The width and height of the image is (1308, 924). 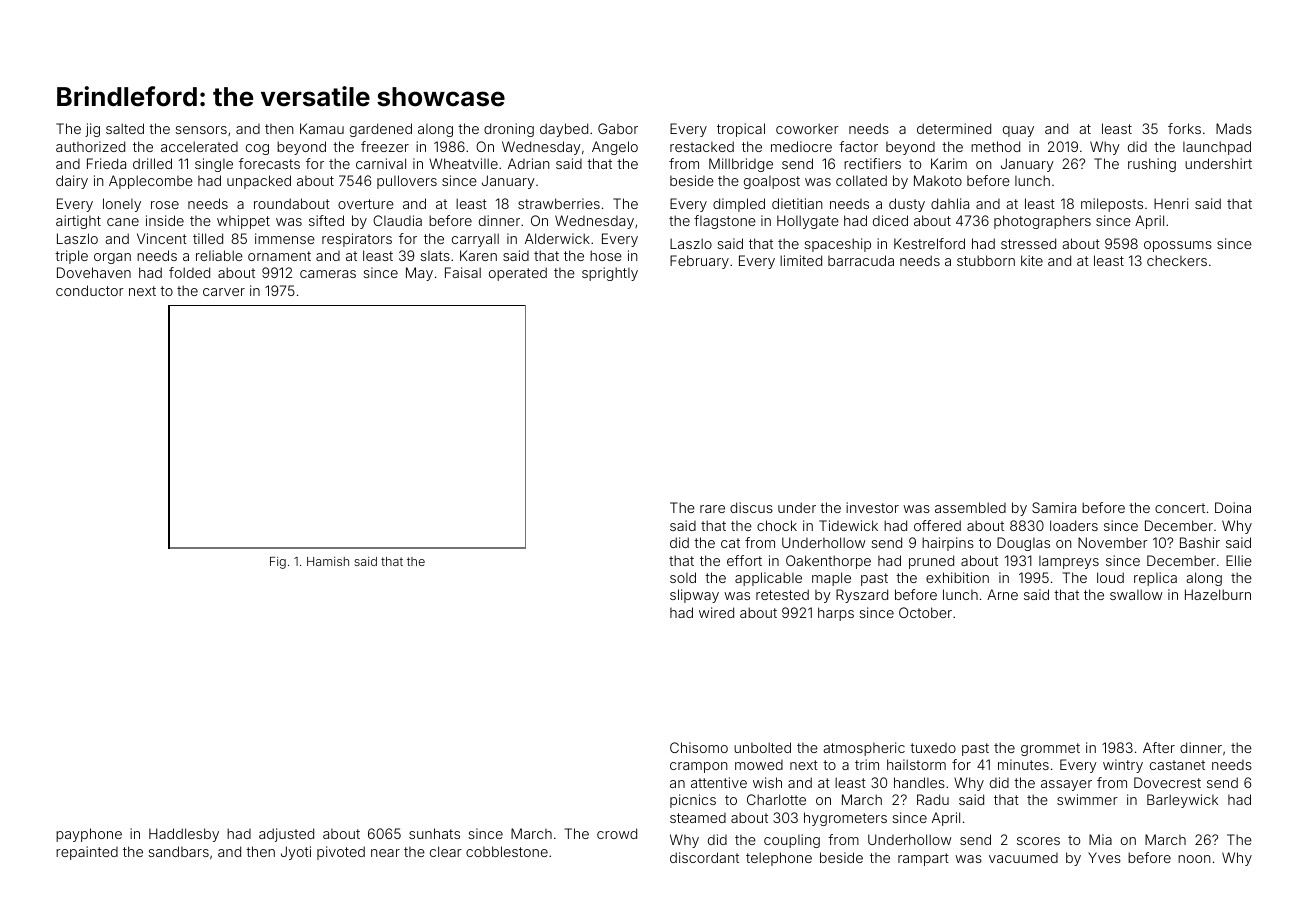 I want to click on checkers, so click(x=1177, y=260).
